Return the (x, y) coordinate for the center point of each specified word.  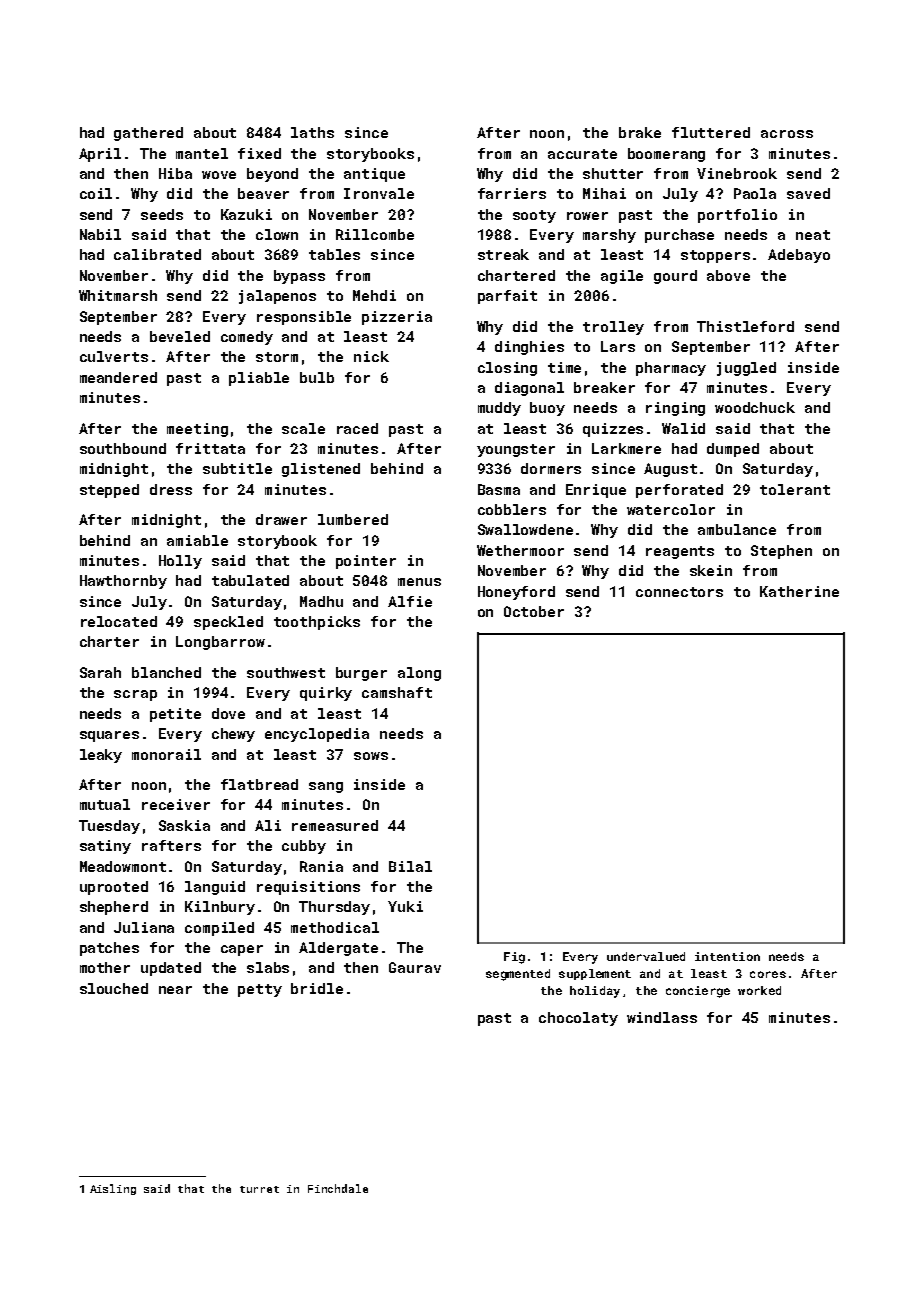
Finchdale (338, 1188)
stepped (109, 491)
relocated (119, 621)
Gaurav (415, 967)
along (419, 674)
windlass (662, 1017)
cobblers (512, 509)
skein (711, 570)
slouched (114, 988)
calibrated (157, 254)
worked (759, 990)
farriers (512, 193)
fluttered (711, 132)
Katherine (799, 591)
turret (259, 1189)
